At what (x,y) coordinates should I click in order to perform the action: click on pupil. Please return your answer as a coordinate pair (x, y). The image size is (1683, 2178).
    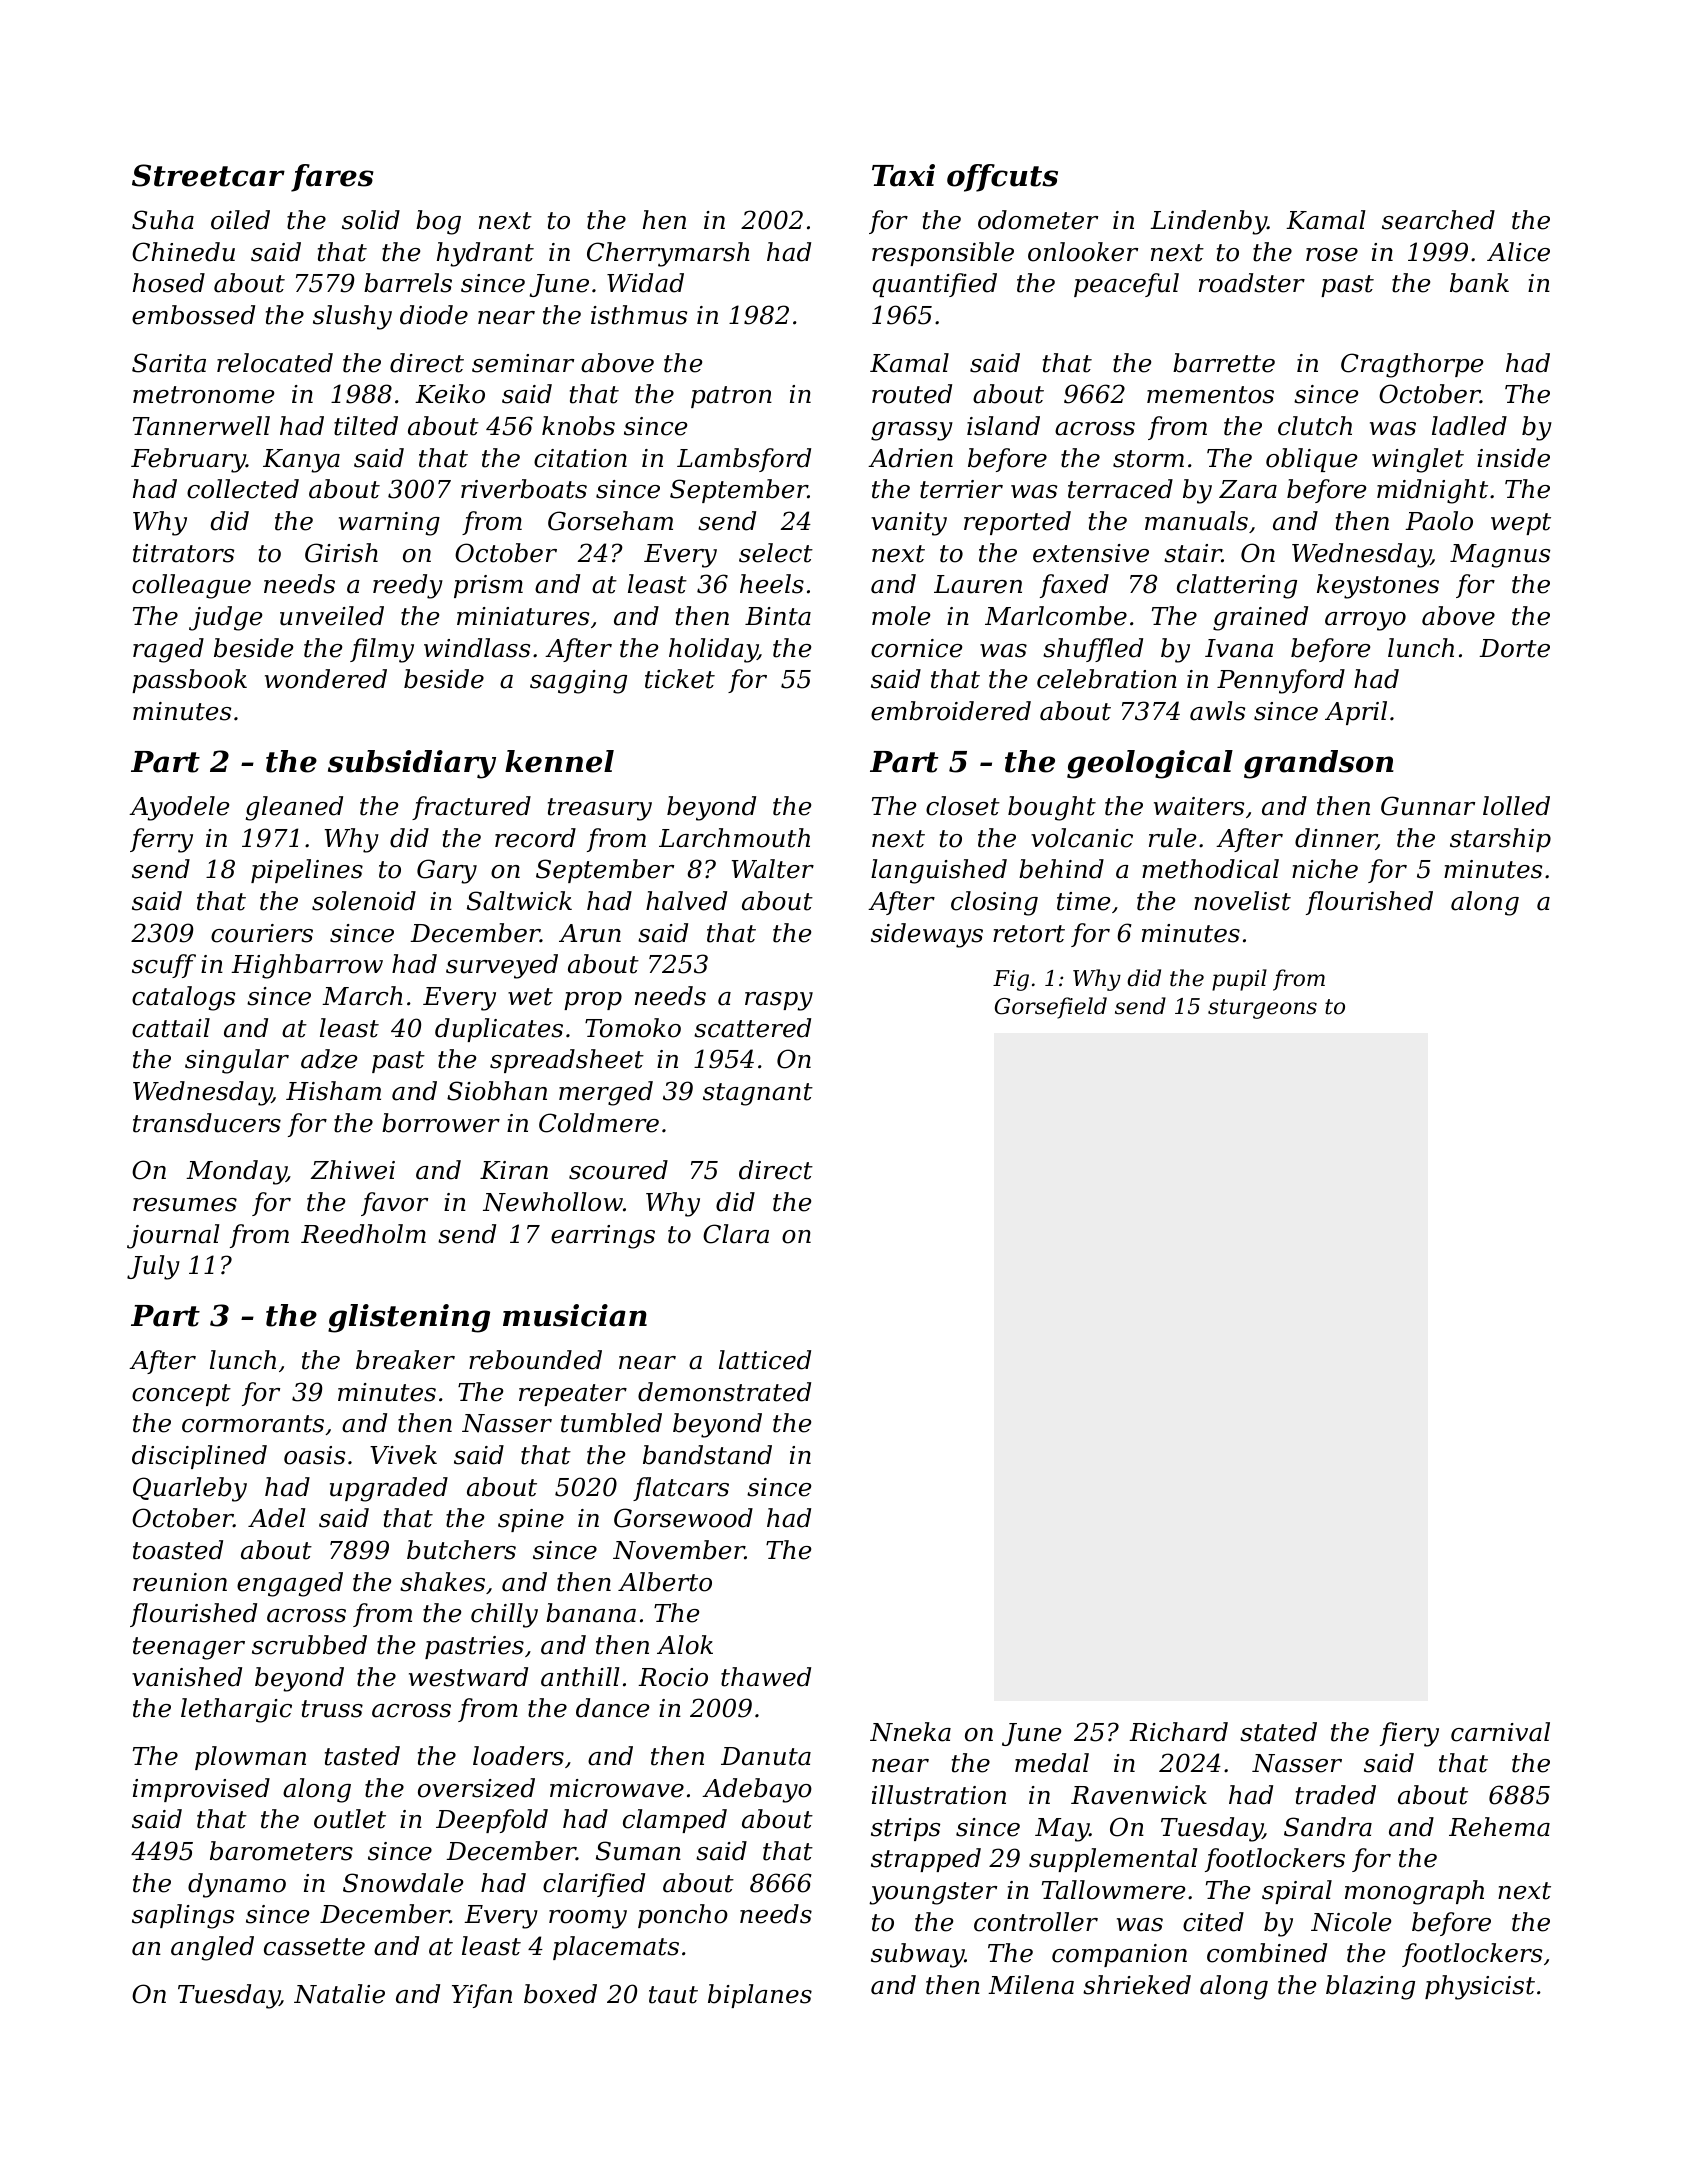
    Looking at the image, I should click on (1239, 980).
